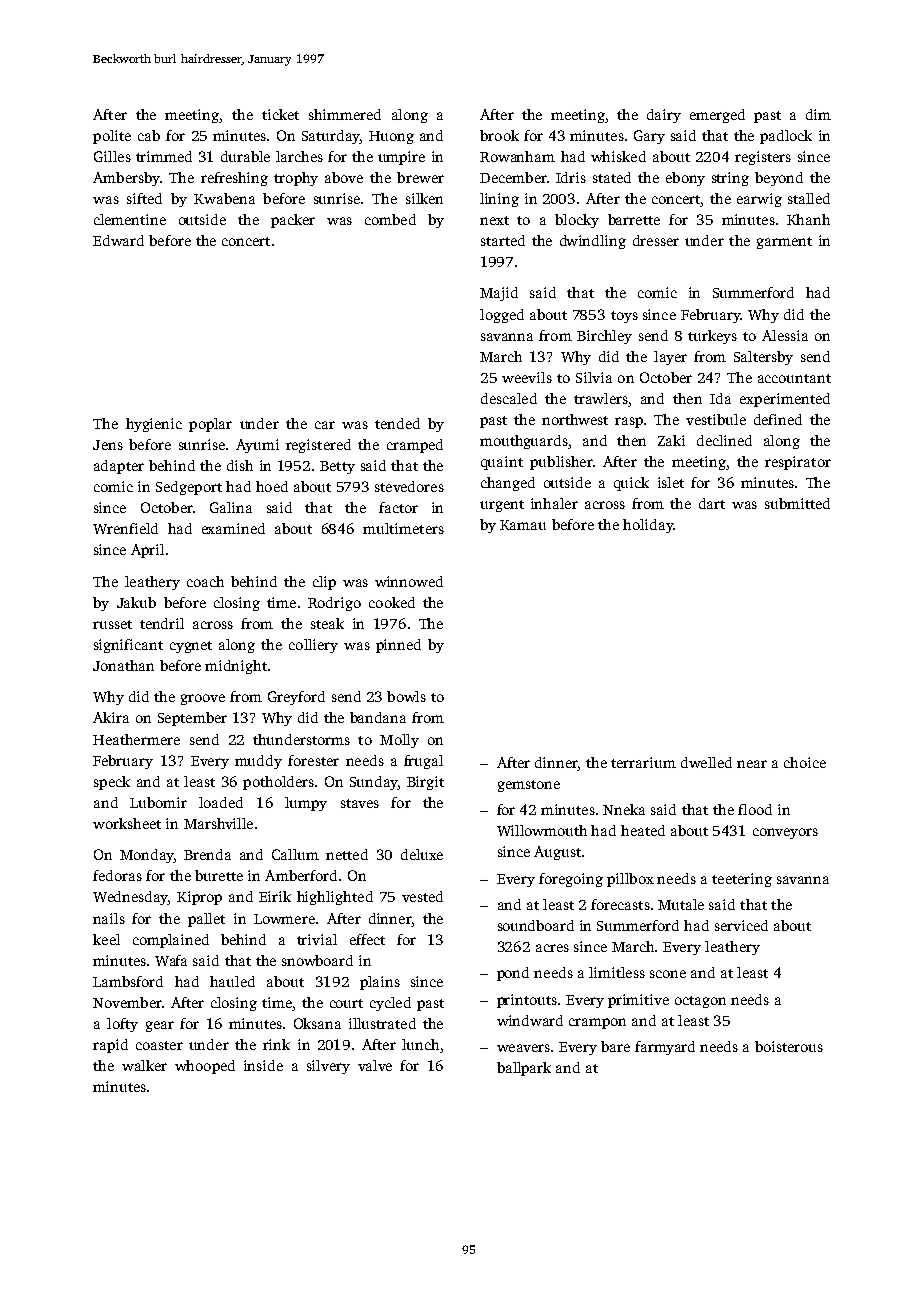 Image resolution: width=924 pixels, height=1308 pixels. Describe the element at coordinates (797, 503) in the screenshot. I see `submitted` at that location.
